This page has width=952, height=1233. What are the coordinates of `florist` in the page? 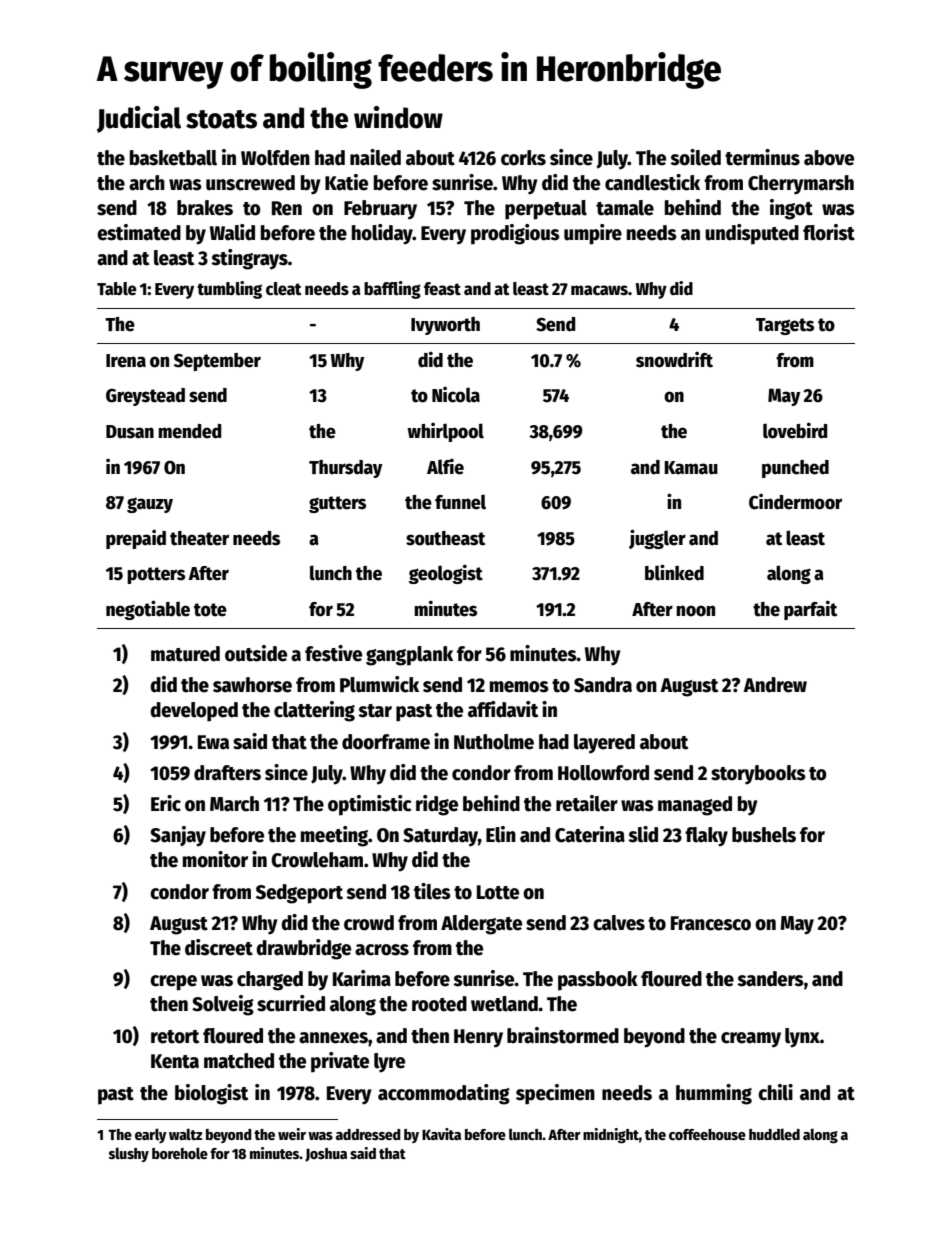 It's located at (829, 232).
